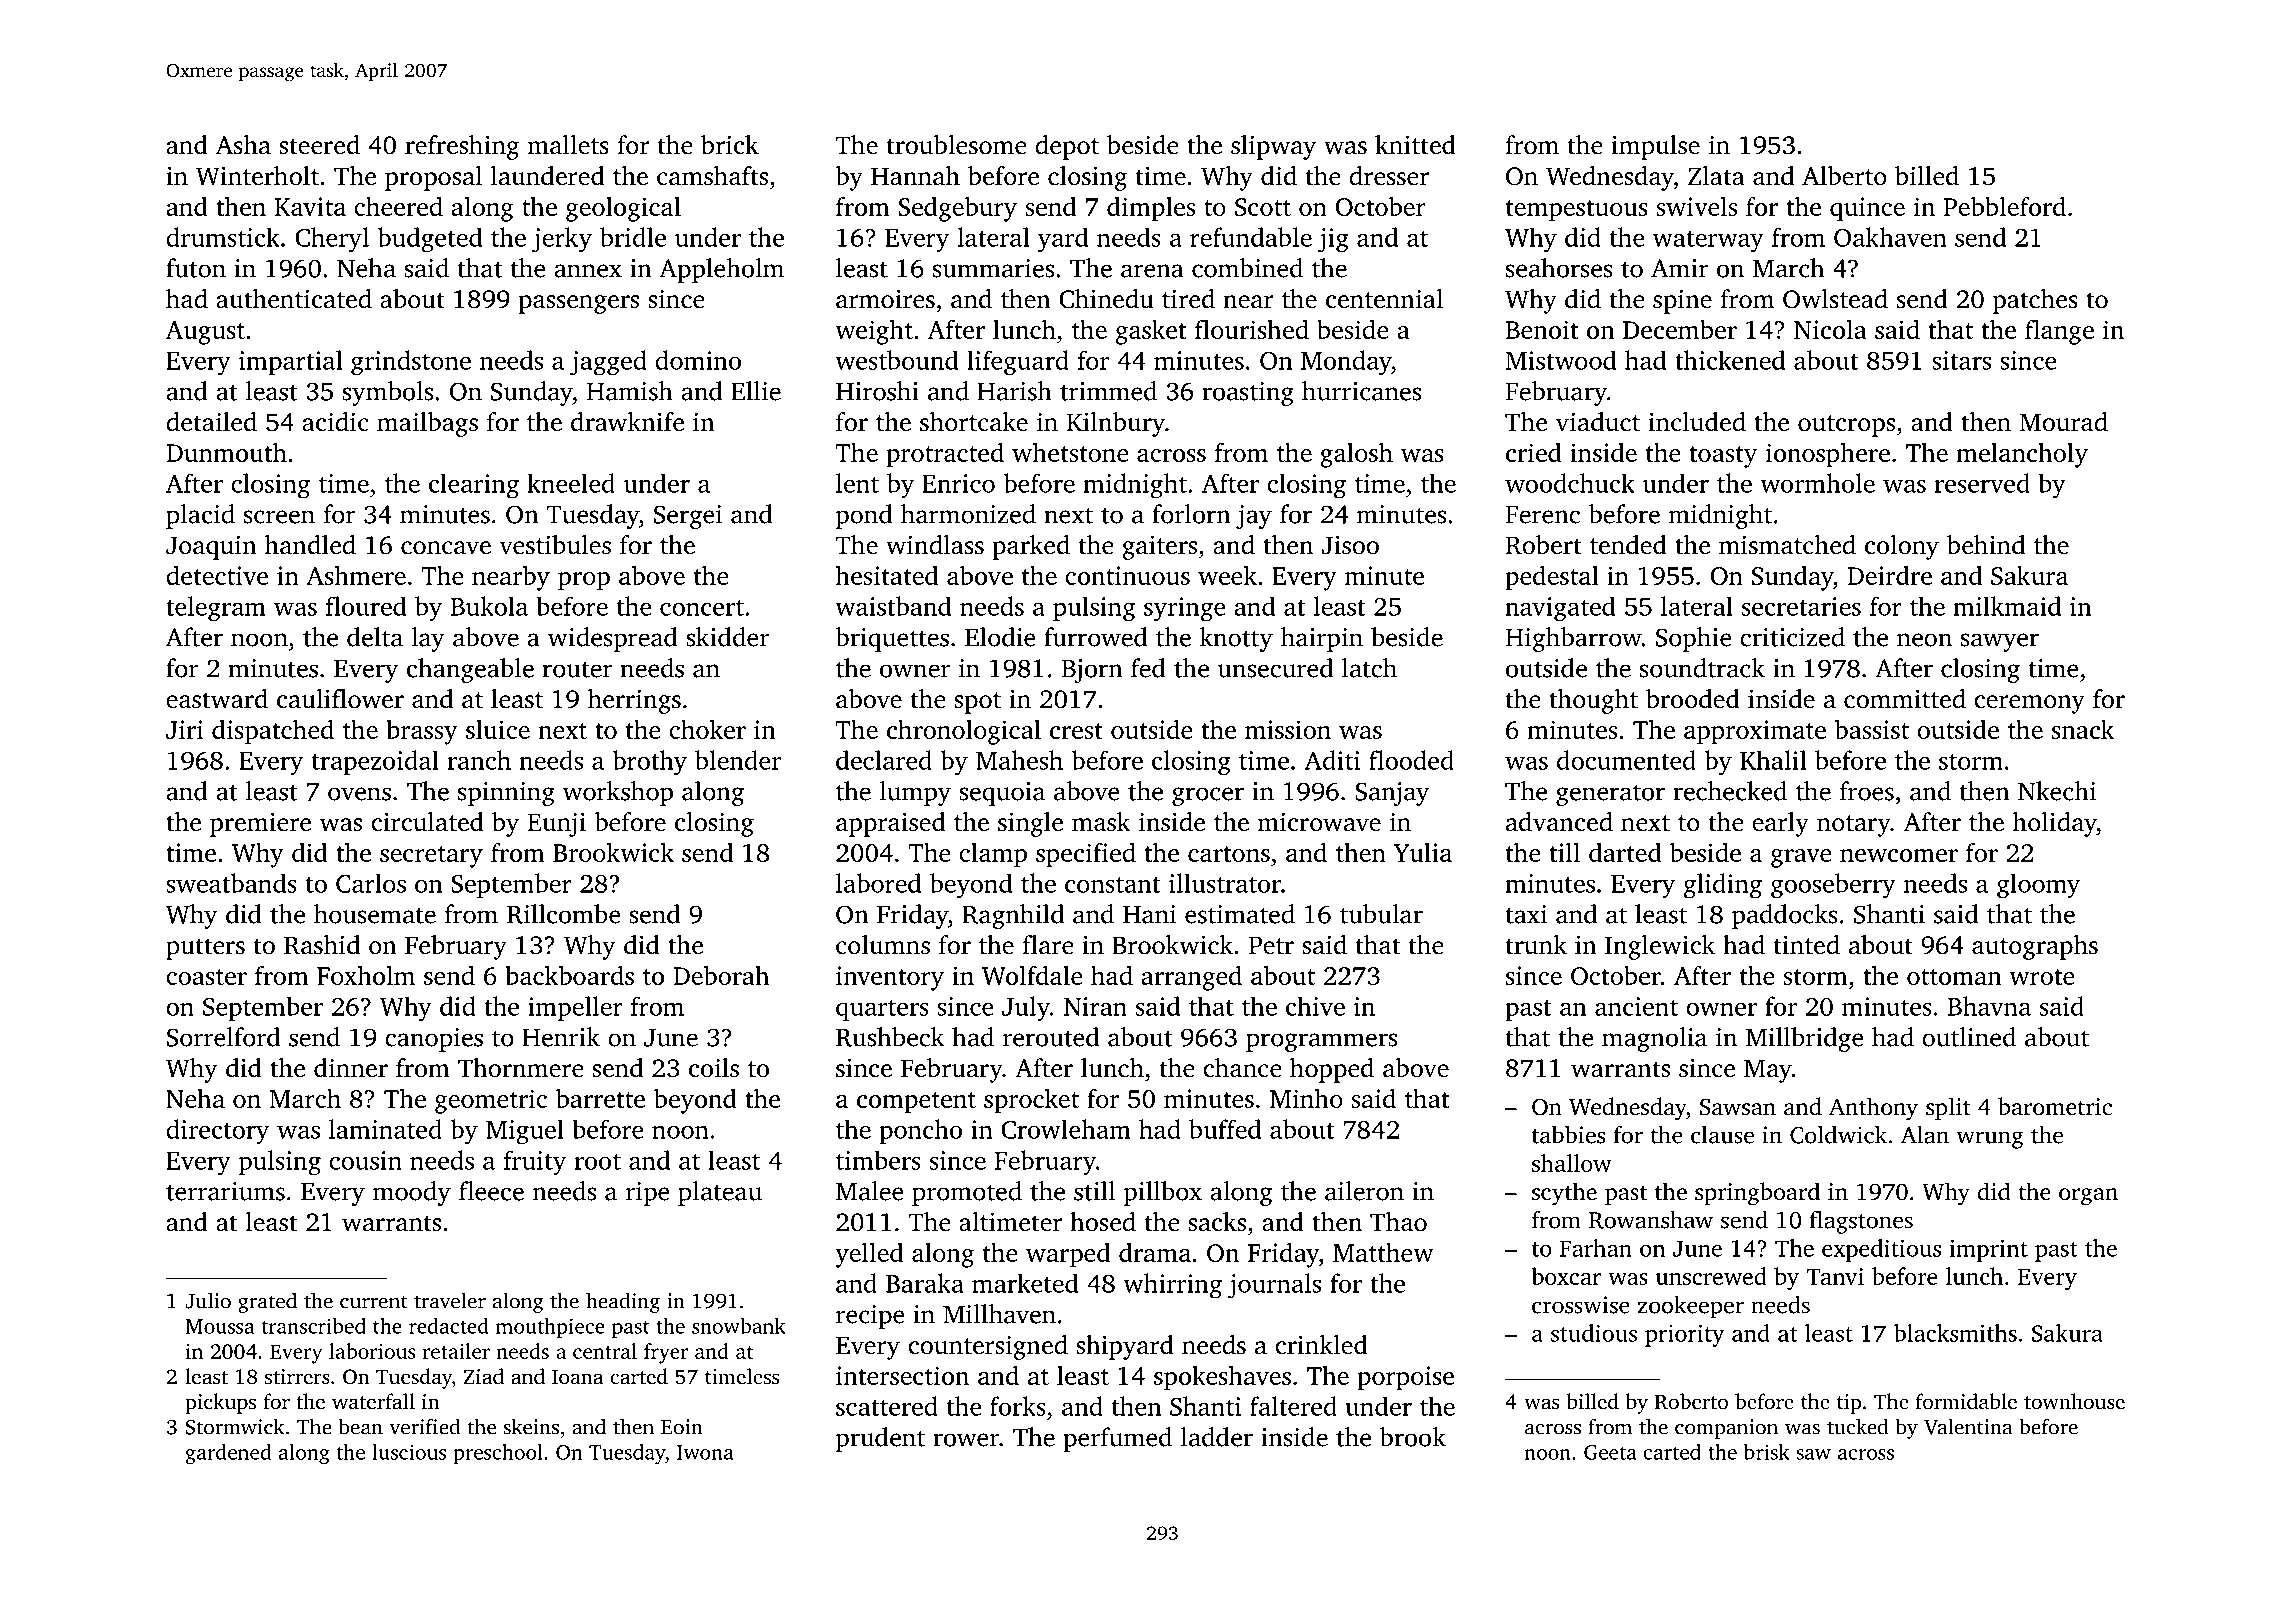  What do you see at coordinates (1031, 1101) in the screenshot?
I see `sprocket` at bounding box center [1031, 1101].
